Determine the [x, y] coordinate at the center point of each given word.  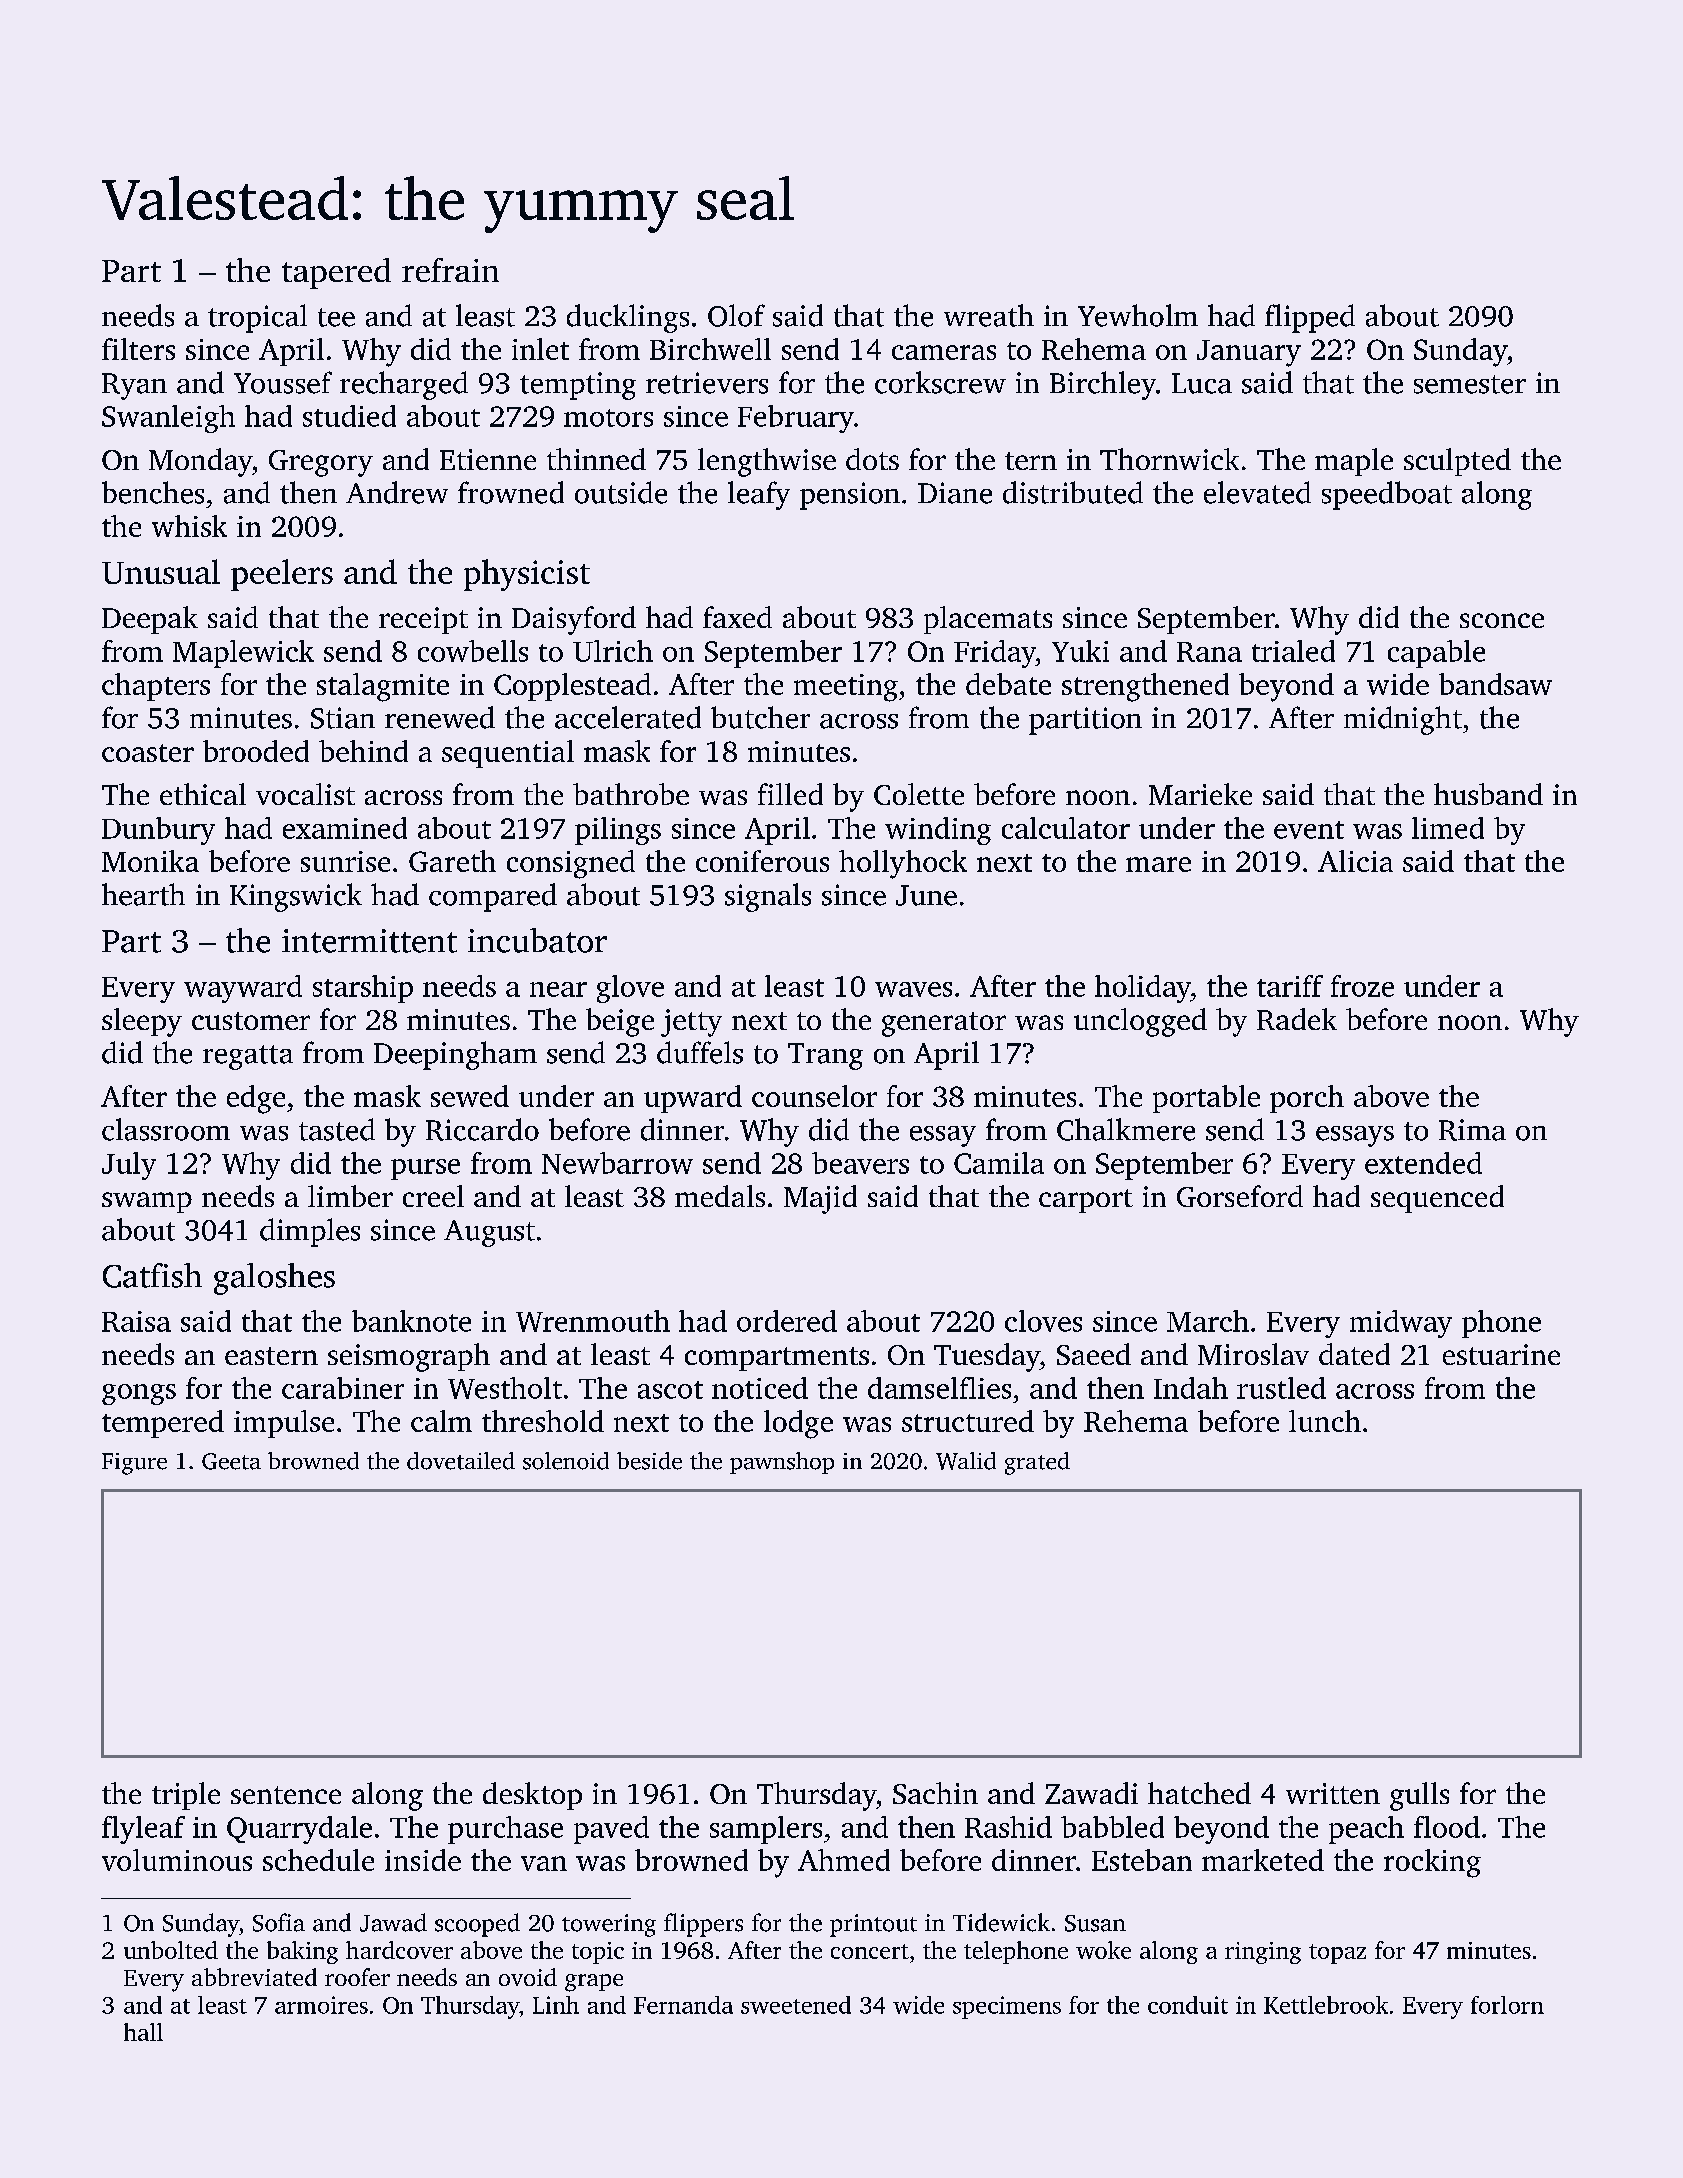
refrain [450, 270]
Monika [150, 861]
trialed [1293, 651]
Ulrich [613, 651]
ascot [670, 1390]
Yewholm [1138, 315]
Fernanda [683, 2005]
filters [138, 349]
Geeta [231, 1461]
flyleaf [143, 1830]
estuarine [1501, 1354]
